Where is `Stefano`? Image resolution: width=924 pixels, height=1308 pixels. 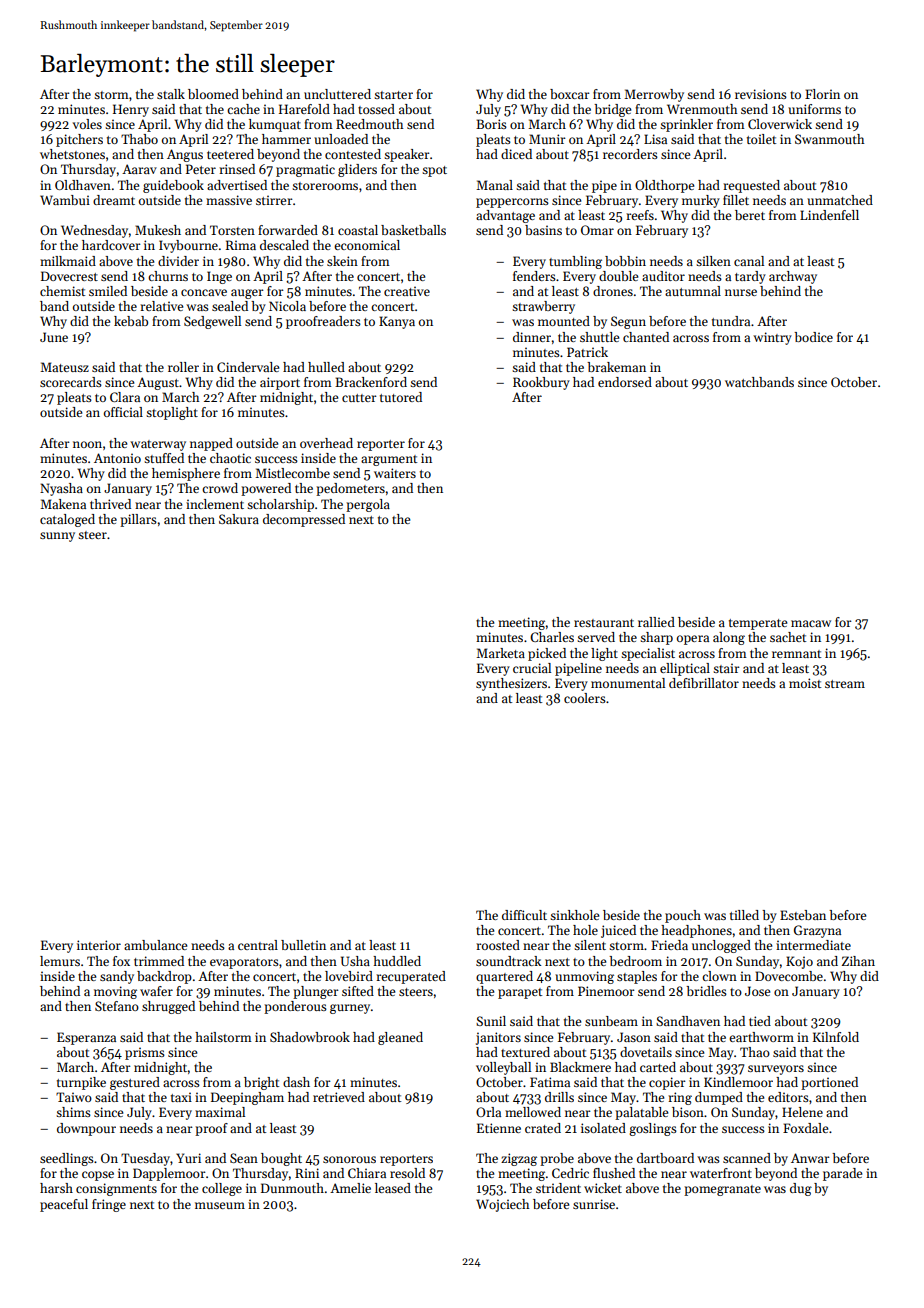 Stefano is located at coordinates (117, 1006).
